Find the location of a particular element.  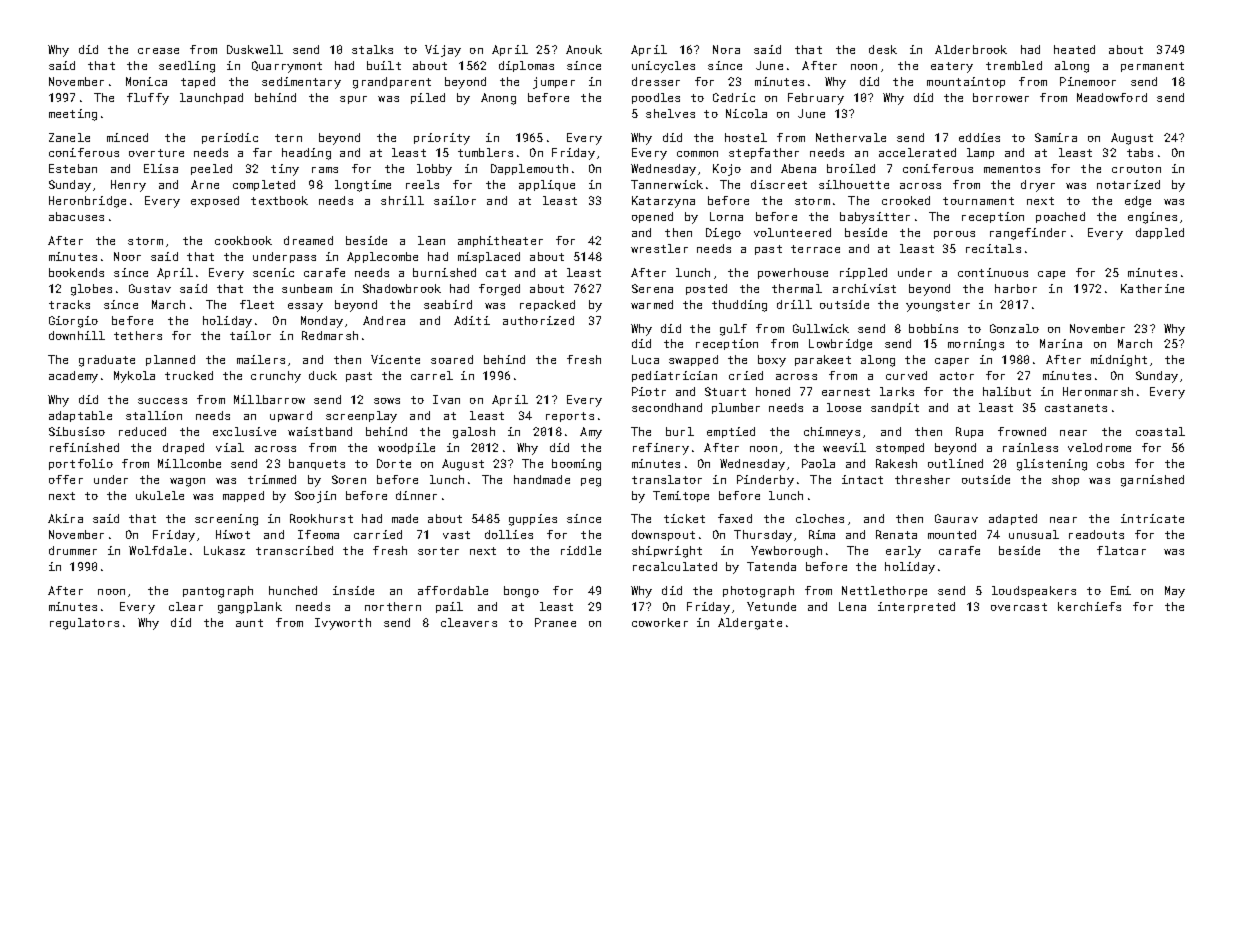

bookends is located at coordinates (76, 272).
